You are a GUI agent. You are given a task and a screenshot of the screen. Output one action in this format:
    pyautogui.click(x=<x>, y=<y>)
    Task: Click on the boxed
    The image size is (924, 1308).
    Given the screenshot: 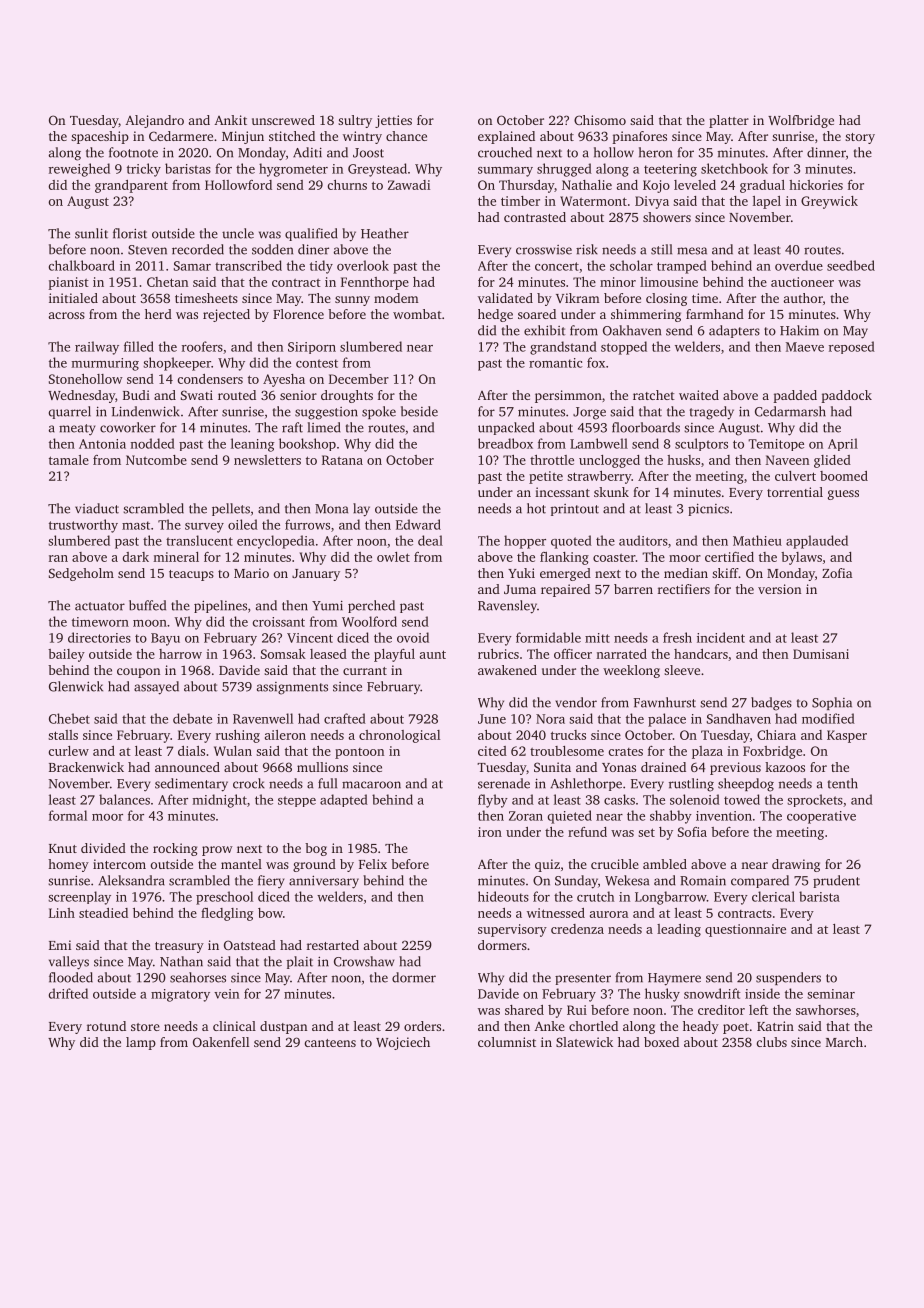 What is the action you would take?
    pyautogui.click(x=661, y=1042)
